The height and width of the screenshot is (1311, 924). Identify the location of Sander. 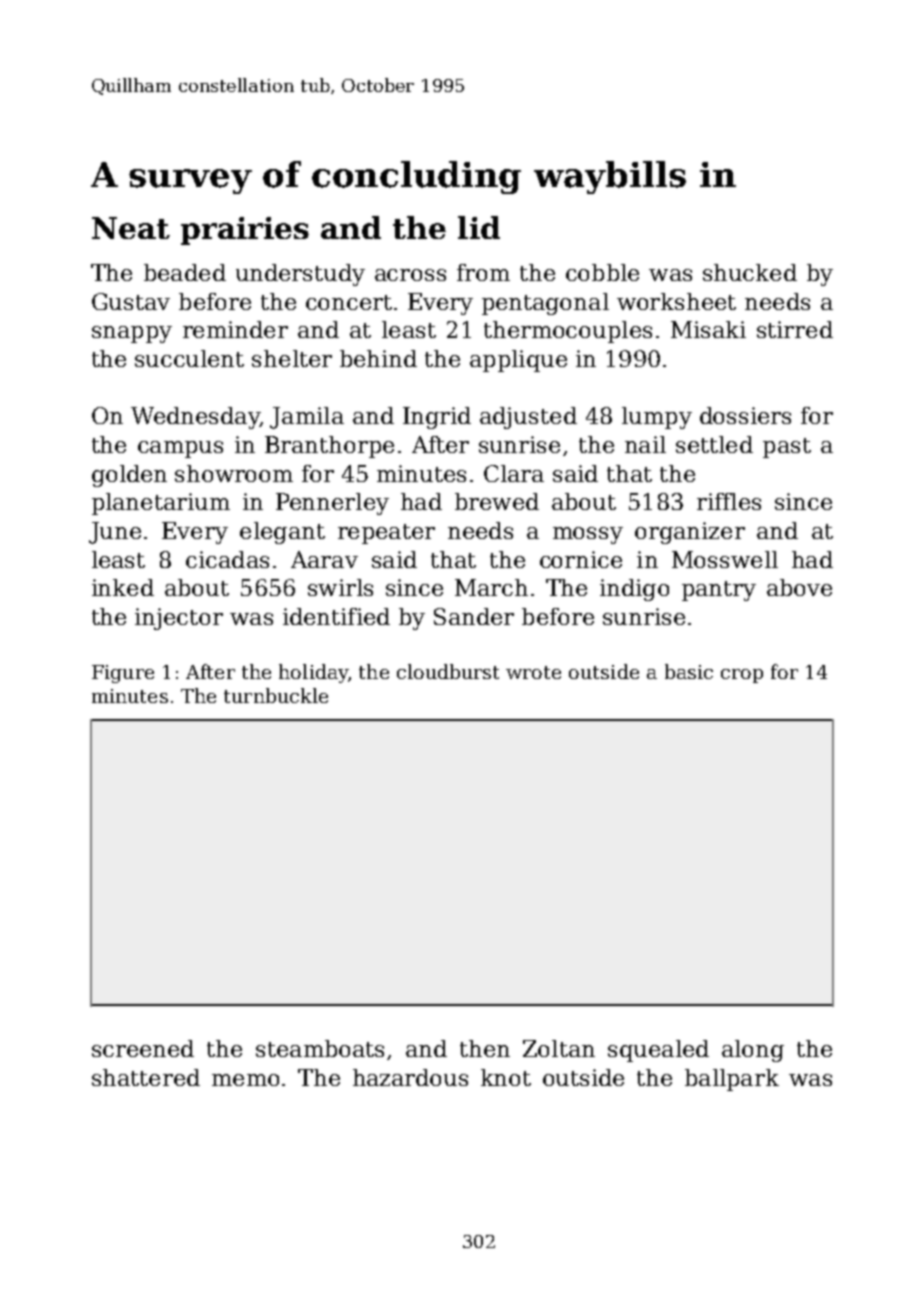
(474, 616).
